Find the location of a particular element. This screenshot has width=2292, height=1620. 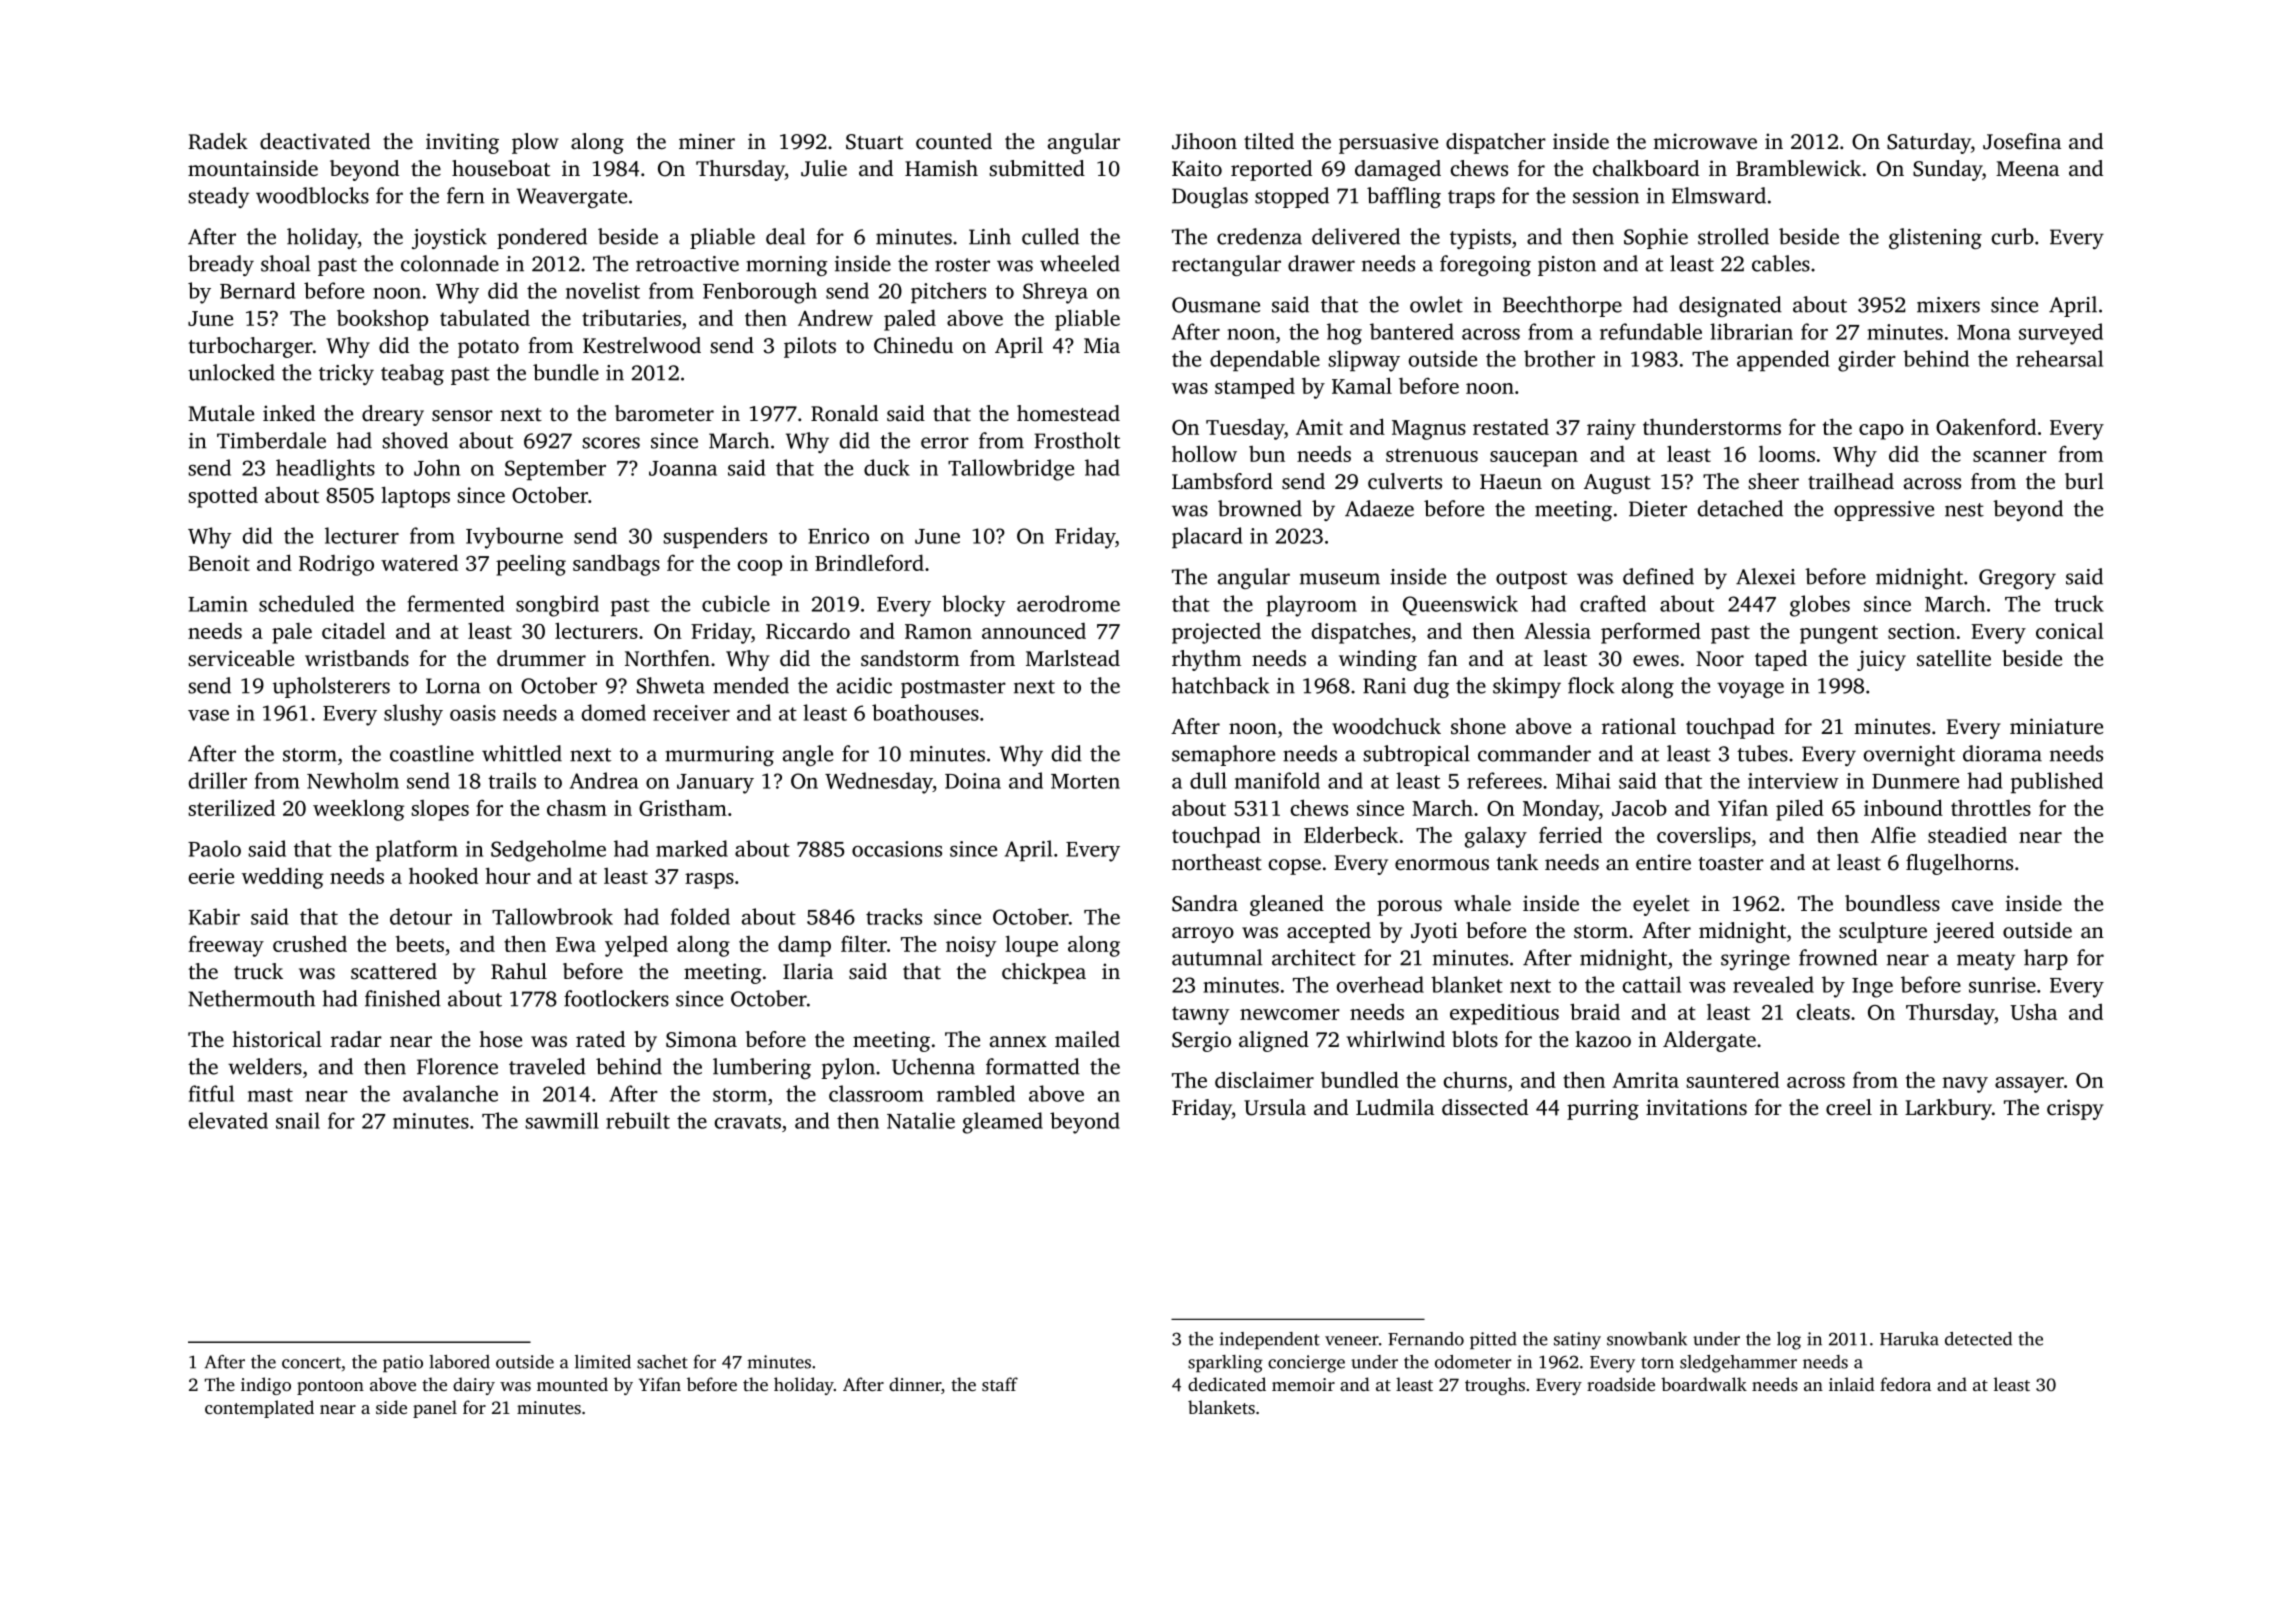

spotted is located at coordinates (223, 497).
